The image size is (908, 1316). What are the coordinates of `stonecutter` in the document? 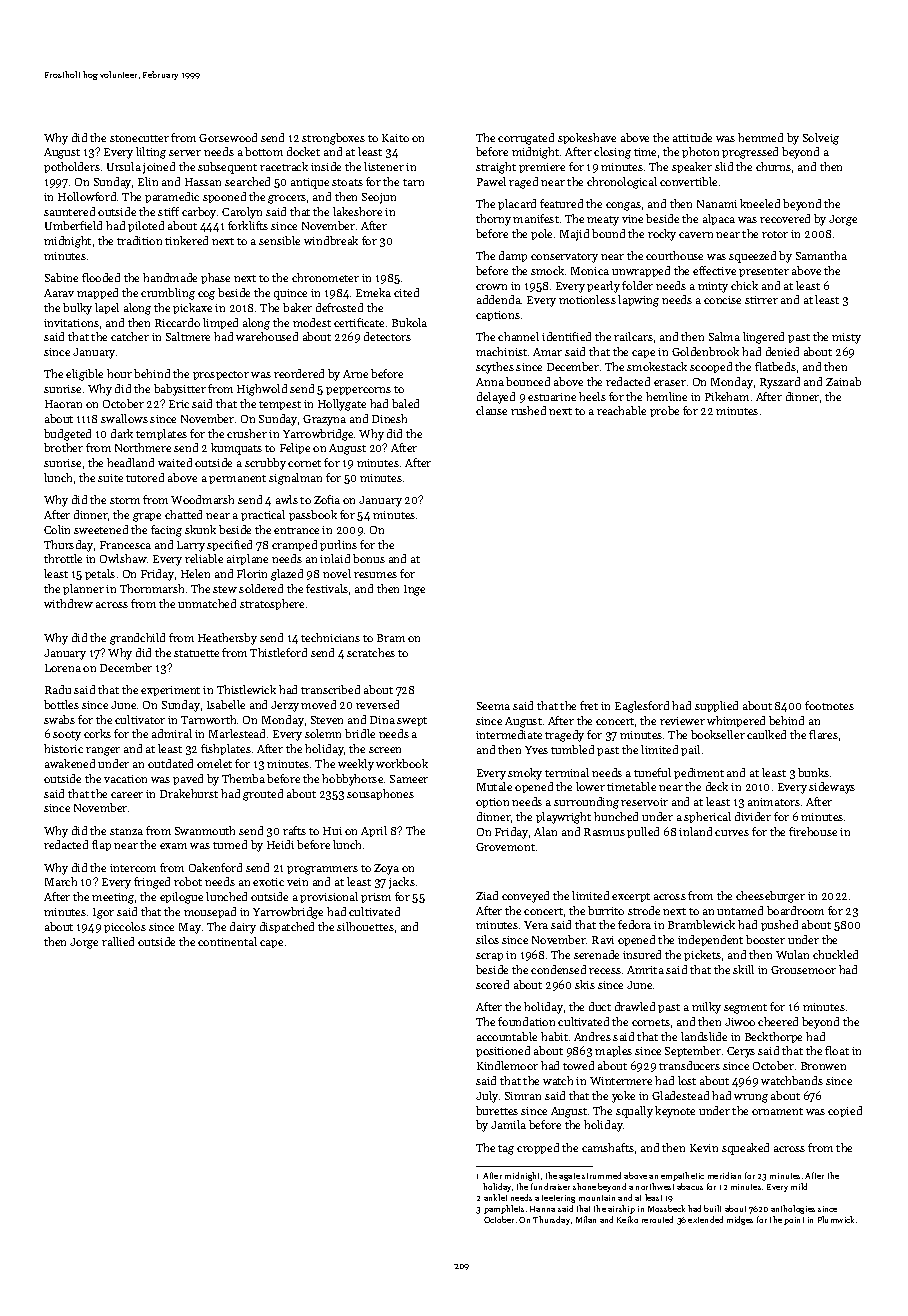 It's located at (139, 138).
